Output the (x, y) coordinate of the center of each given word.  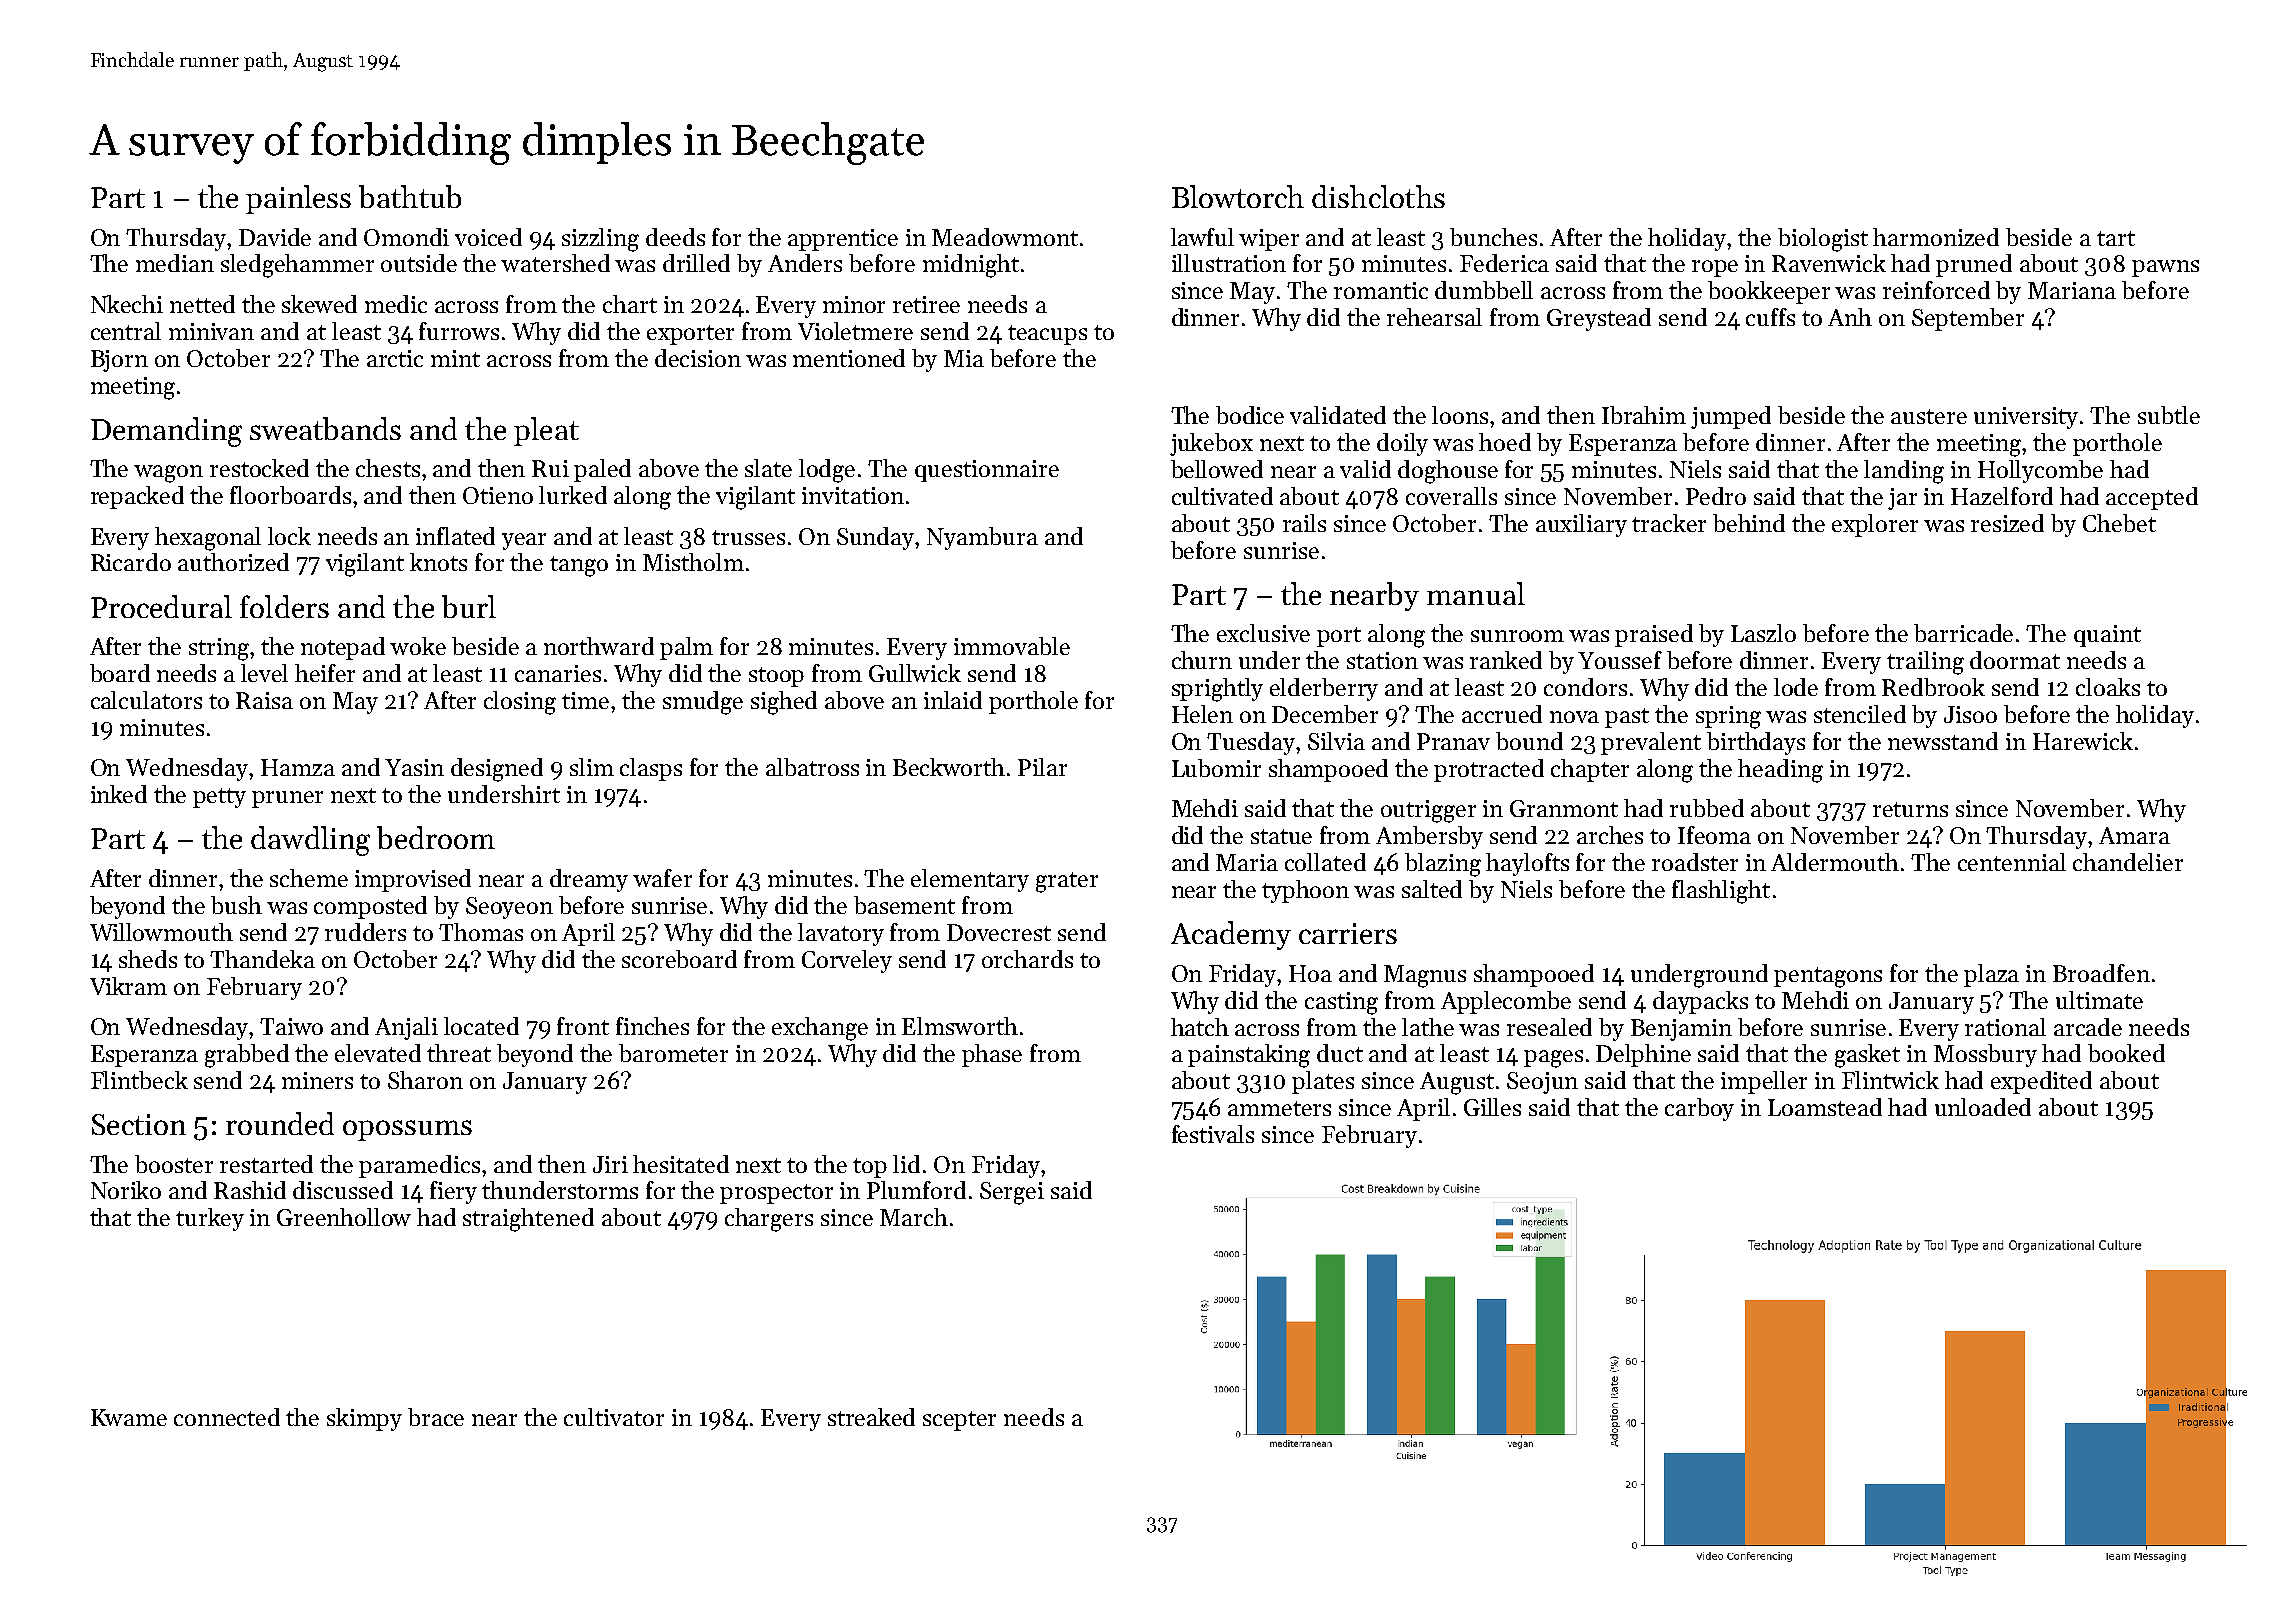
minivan (211, 331)
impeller (1764, 1082)
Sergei (1012, 1193)
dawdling (310, 841)
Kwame (129, 1417)
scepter (959, 1421)
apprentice (843, 240)
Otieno (498, 495)
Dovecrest (999, 932)
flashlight (1721, 892)
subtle (2169, 415)
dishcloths (1378, 196)
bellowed (1217, 469)
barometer (673, 1053)
